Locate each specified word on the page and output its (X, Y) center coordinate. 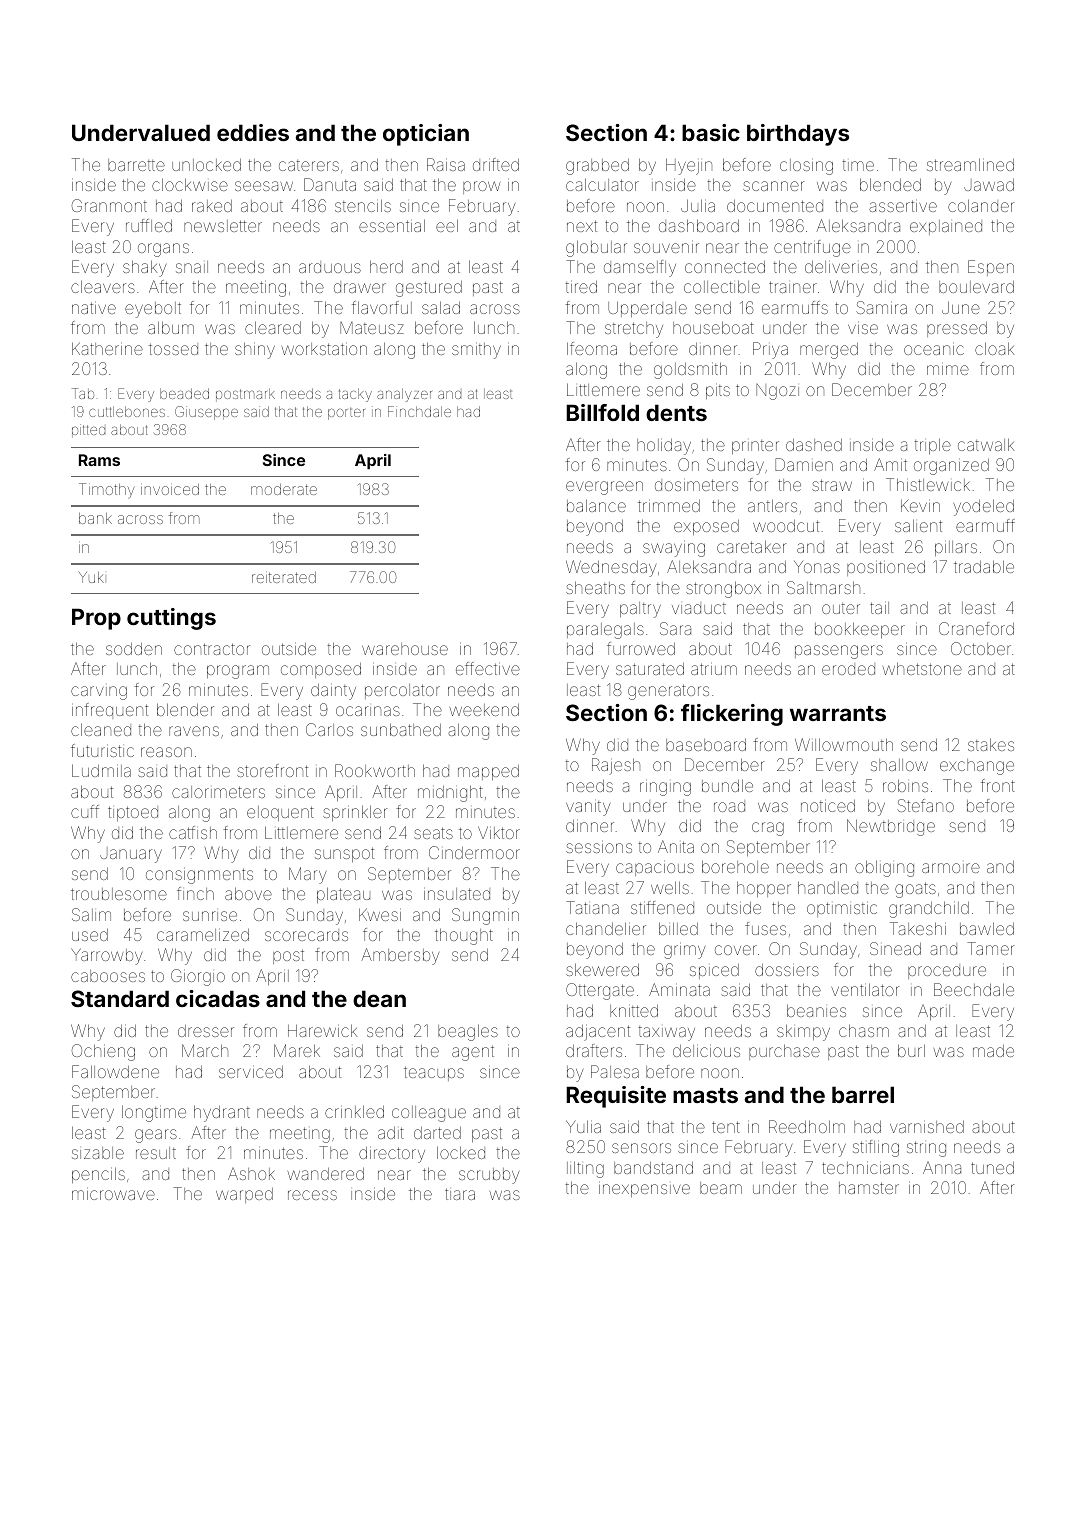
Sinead (895, 948)
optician (426, 135)
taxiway (666, 1033)
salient (918, 526)
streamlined (970, 165)
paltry (640, 610)
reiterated (284, 577)
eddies (253, 132)
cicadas (218, 998)
